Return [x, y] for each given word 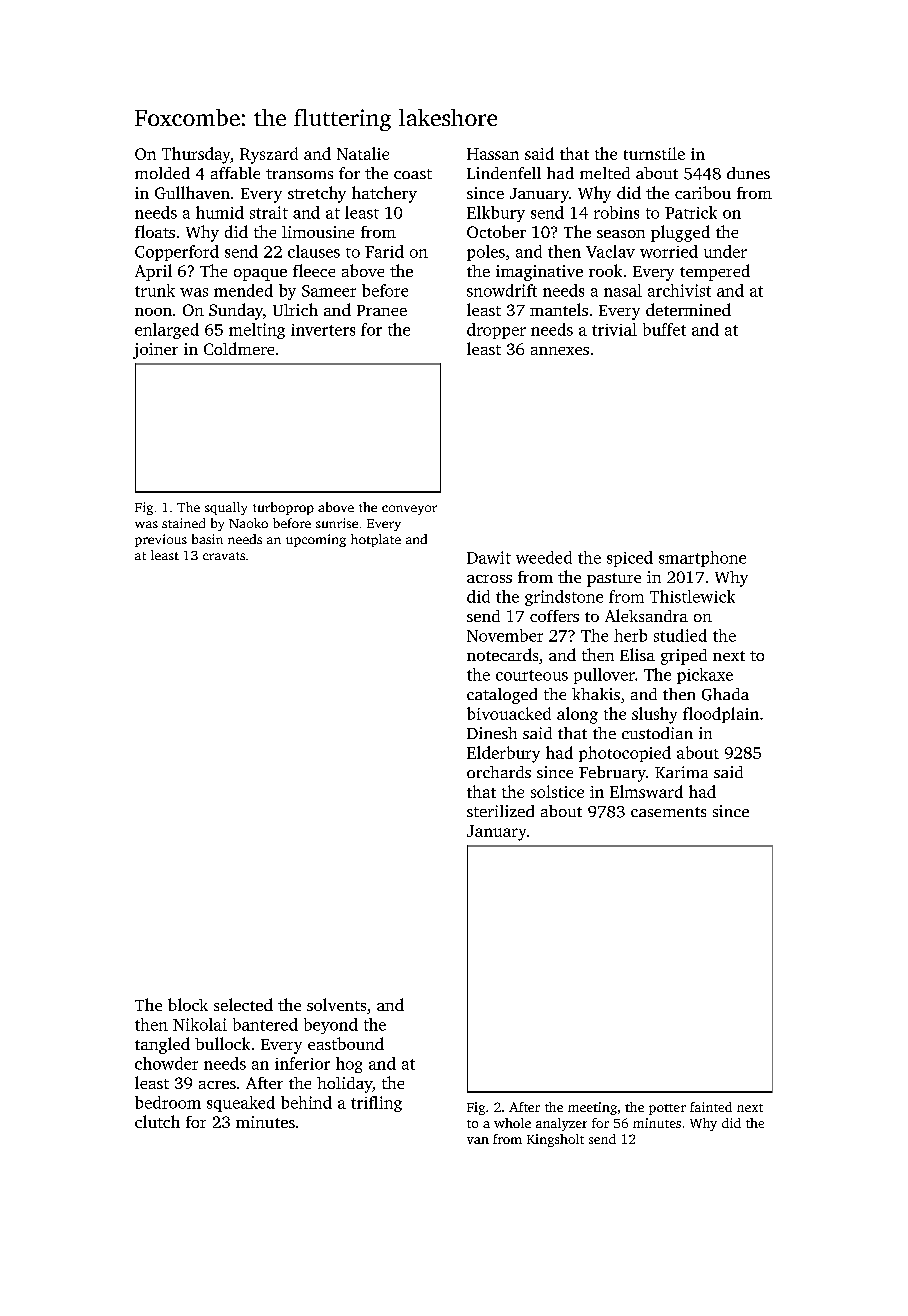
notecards [502, 654]
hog [349, 1065]
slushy [654, 715]
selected [243, 1004]
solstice [557, 791]
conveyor [409, 510]
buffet [664, 329]
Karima [681, 772]
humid [220, 212]
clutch [157, 1121]
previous [161, 540]
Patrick [691, 212]
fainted [711, 1107]
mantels [559, 309]
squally [226, 508]
